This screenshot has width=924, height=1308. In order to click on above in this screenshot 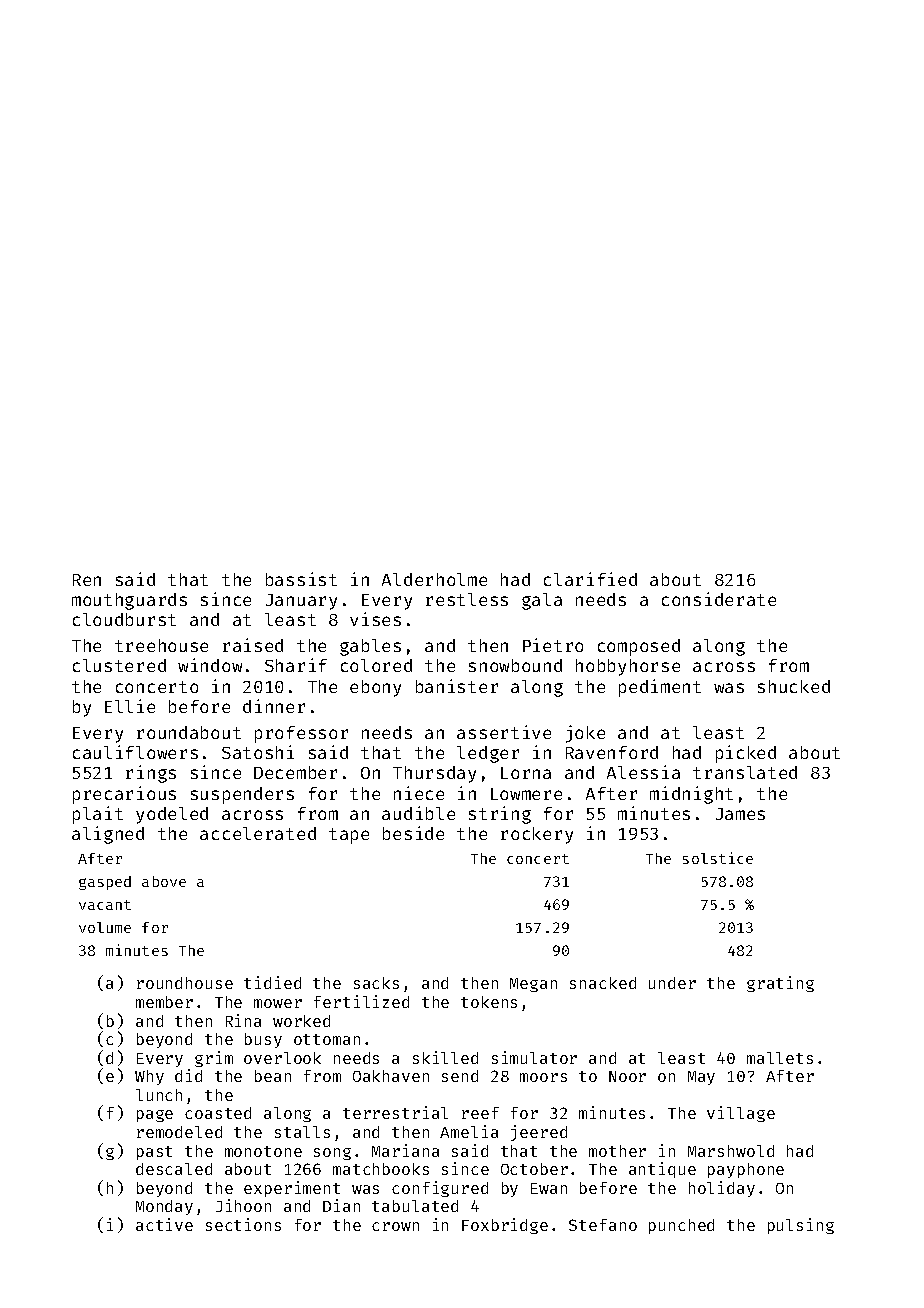, I will do `click(164, 881)`.
